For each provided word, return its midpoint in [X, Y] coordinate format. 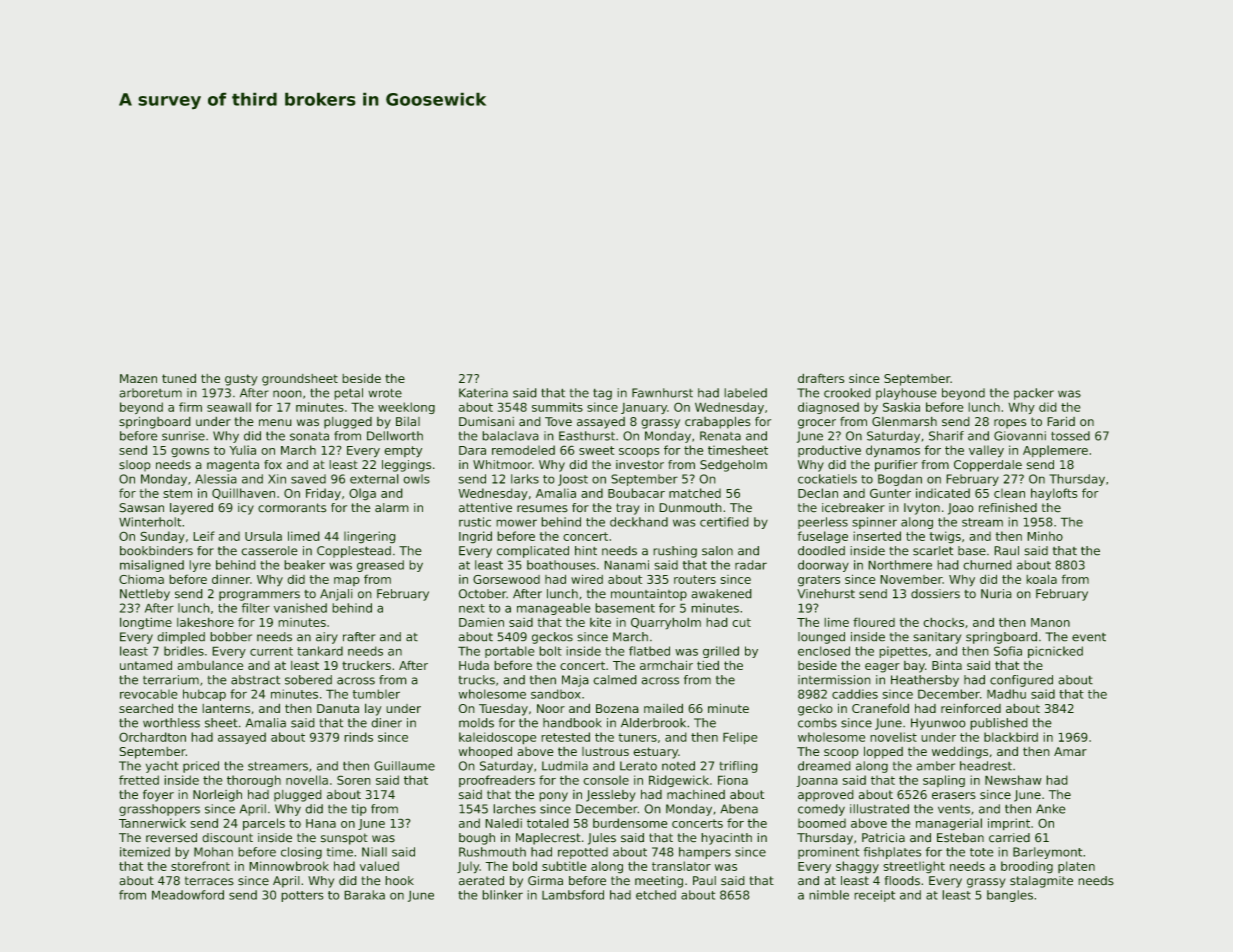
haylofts [1054, 494]
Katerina [483, 393]
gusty [241, 380]
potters [302, 896]
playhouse [906, 394]
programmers [259, 596]
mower [516, 523]
